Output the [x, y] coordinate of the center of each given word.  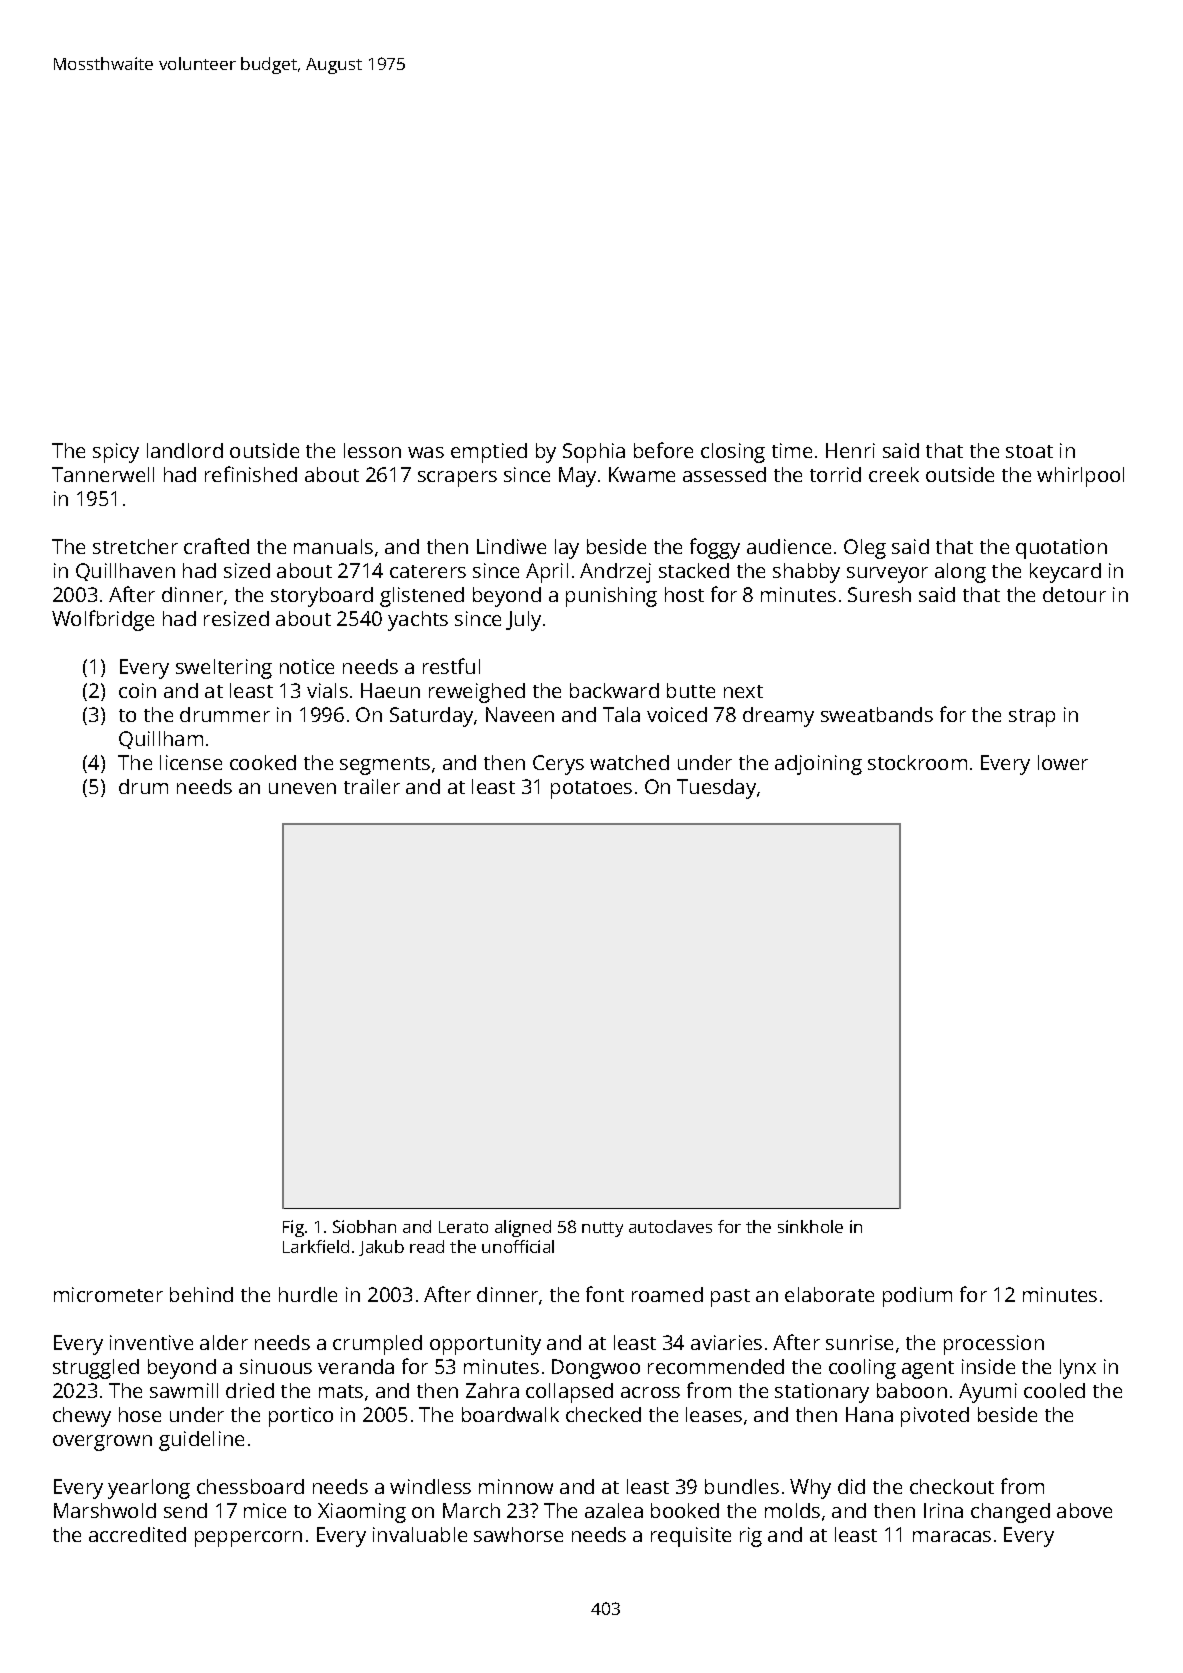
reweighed [477, 693]
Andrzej [615, 573]
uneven [302, 788]
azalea [614, 1510]
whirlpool [1080, 477]
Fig [293, 1228]
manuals [333, 546]
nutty [602, 1229]
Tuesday [716, 789]
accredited [137, 1534]
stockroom [917, 762]
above [1084, 1510]
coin [137, 690]
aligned [523, 1228]
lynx [1078, 1369]
